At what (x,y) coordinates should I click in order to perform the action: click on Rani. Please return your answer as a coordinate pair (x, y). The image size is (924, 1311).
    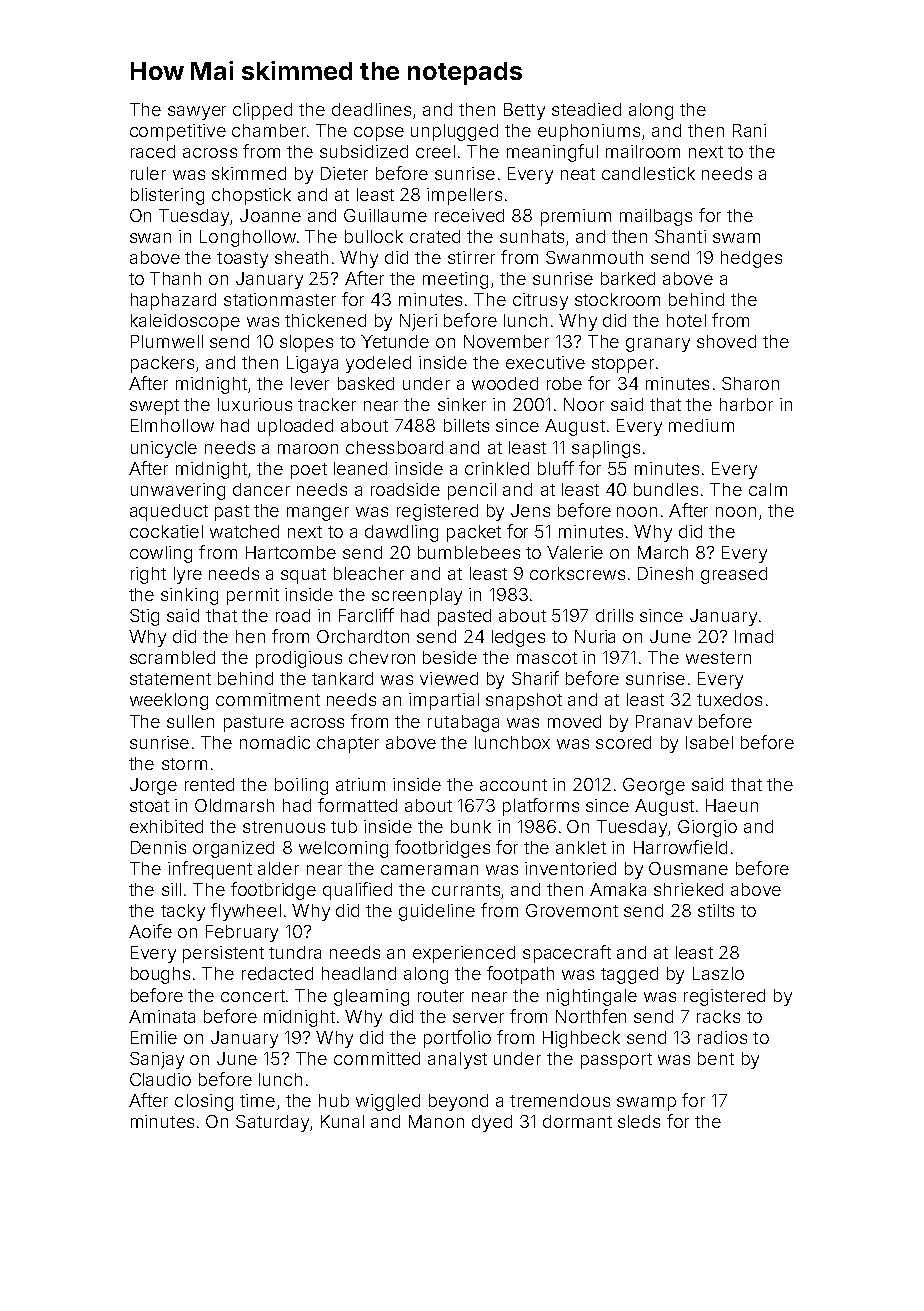
    Looking at the image, I should click on (749, 130).
